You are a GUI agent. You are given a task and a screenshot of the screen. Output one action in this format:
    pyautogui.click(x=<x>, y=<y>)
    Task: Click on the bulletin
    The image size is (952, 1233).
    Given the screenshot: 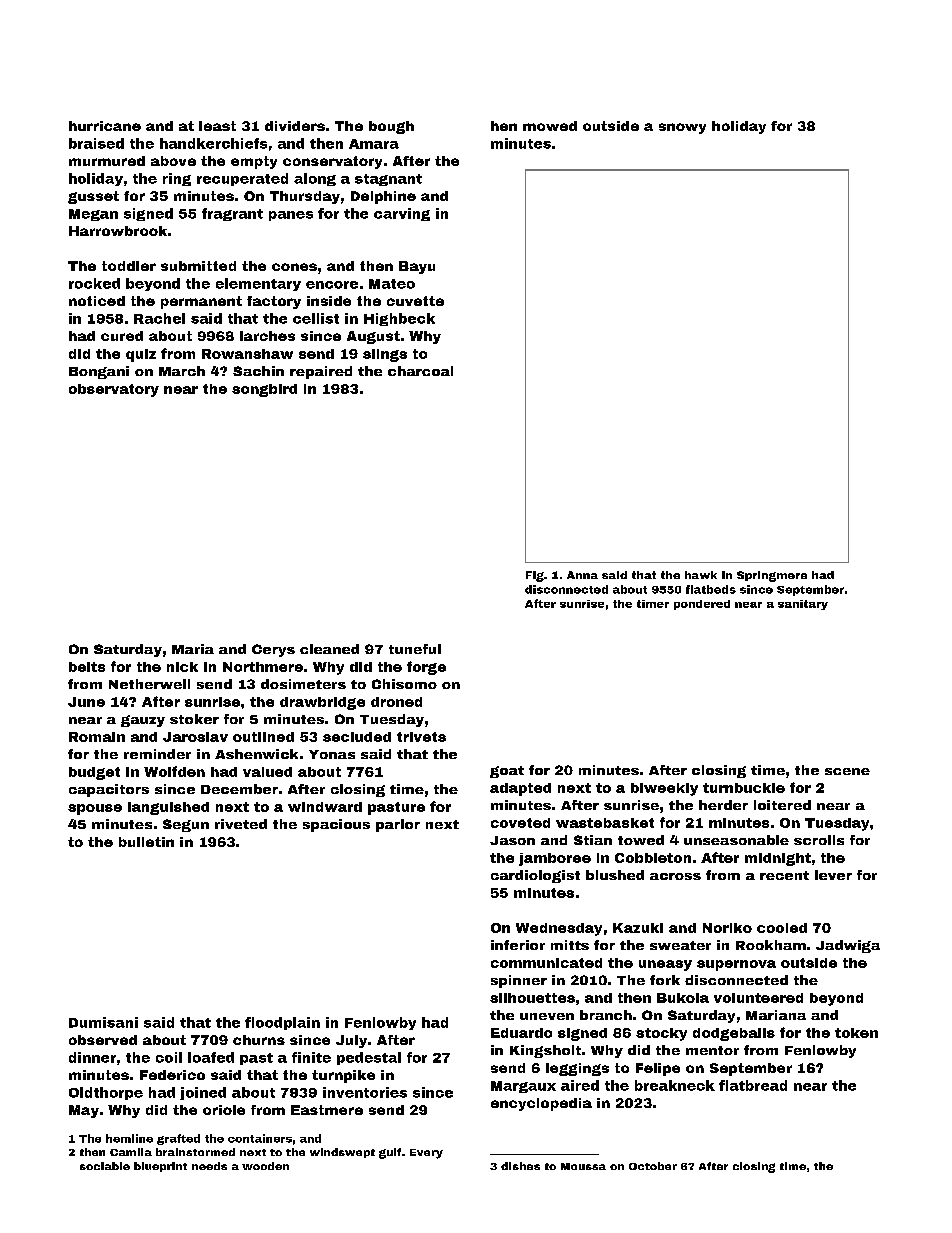 What is the action you would take?
    pyautogui.click(x=146, y=842)
